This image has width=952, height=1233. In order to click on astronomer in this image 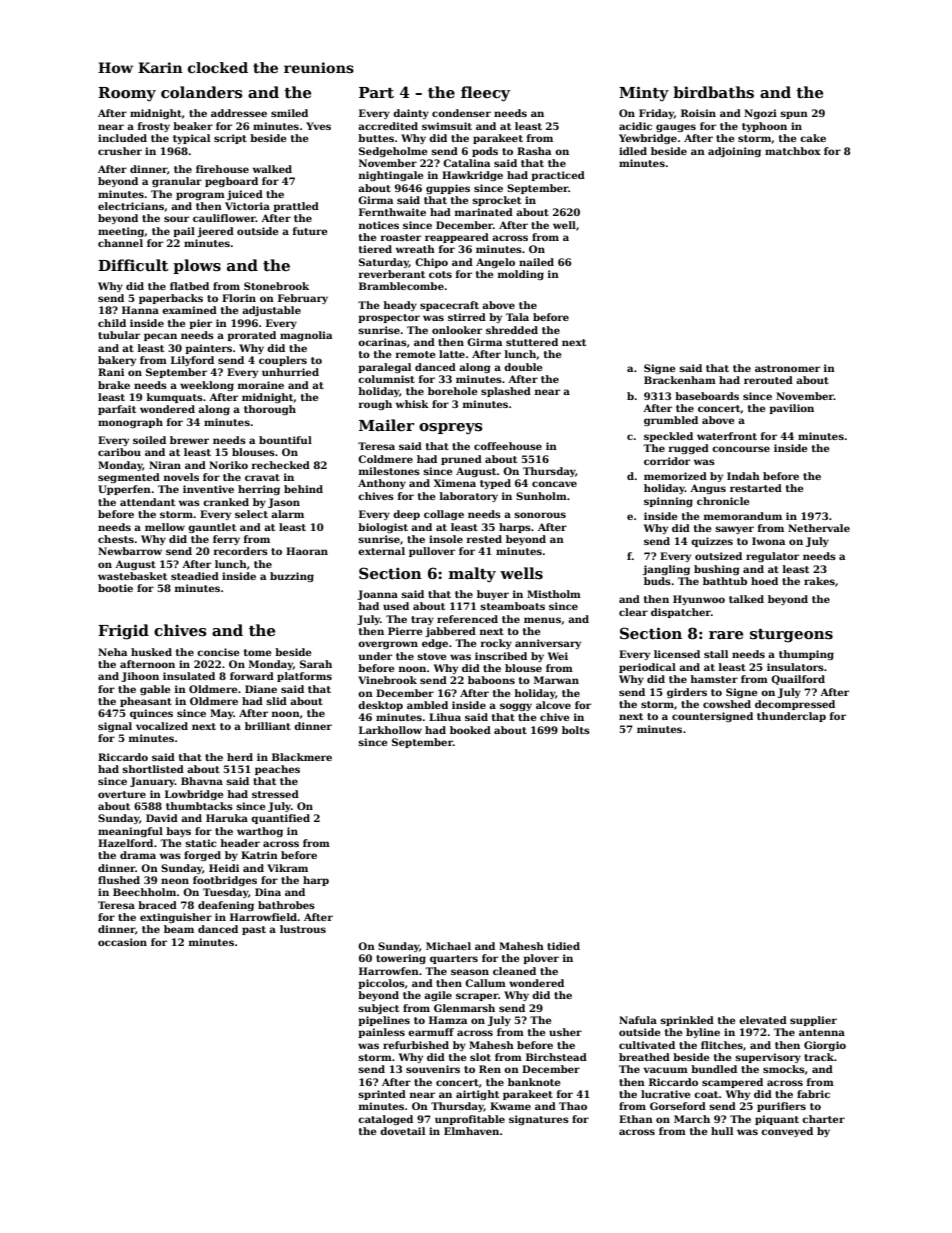, I will do `click(787, 368)`.
